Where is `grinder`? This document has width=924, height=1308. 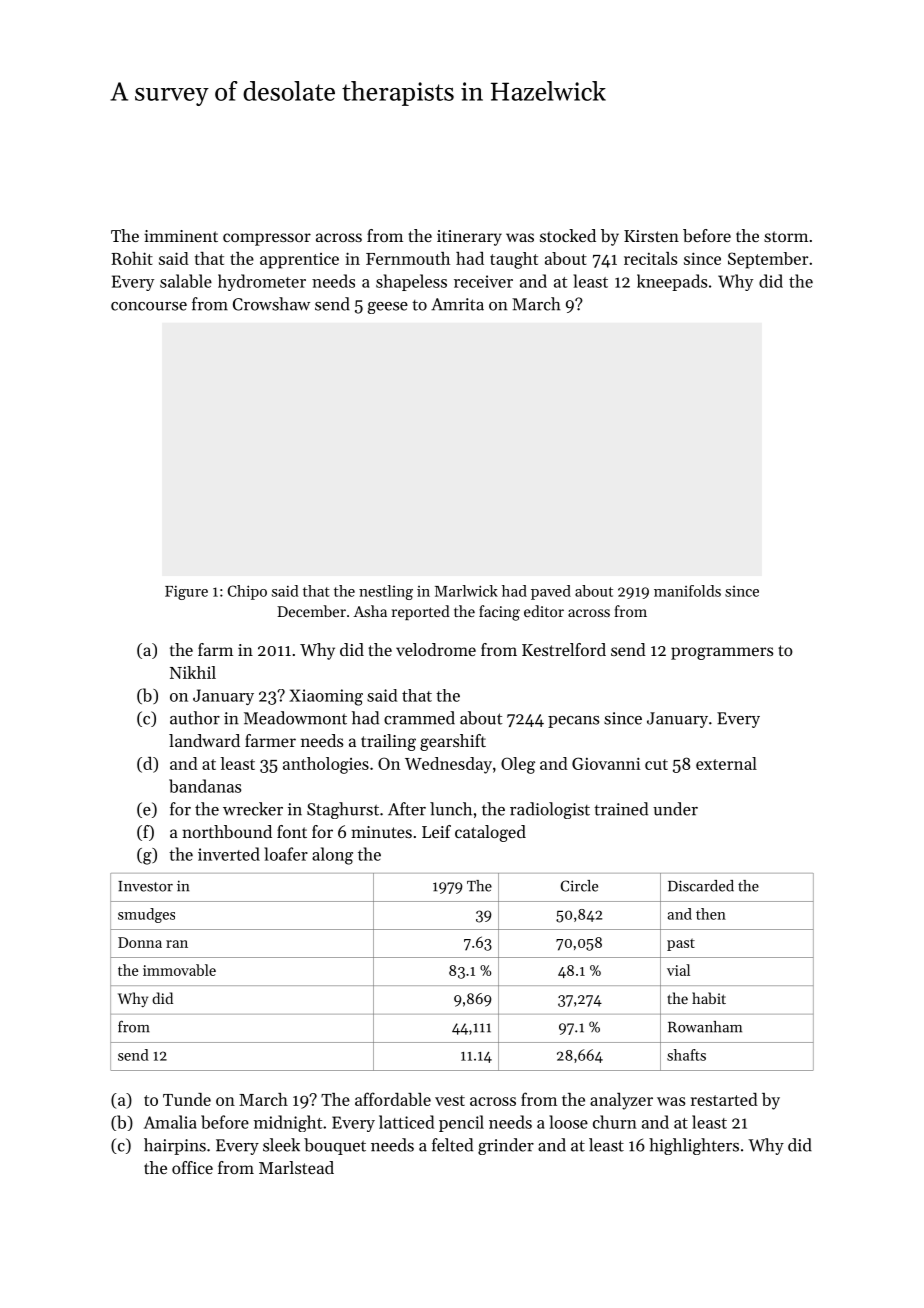 grinder is located at coordinates (506, 1146).
